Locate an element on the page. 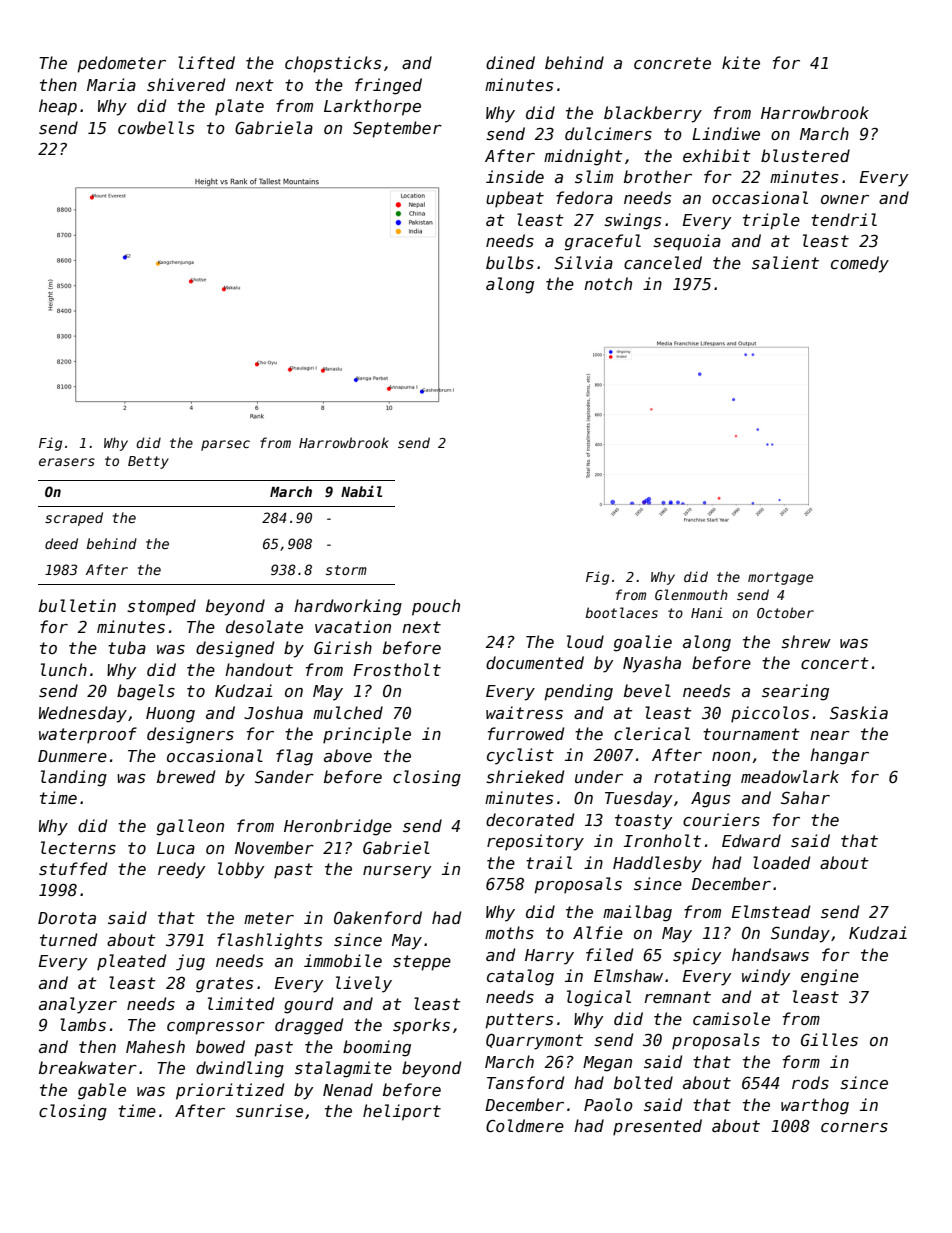 This image has width=952, height=1233. inside is located at coordinates (515, 176).
